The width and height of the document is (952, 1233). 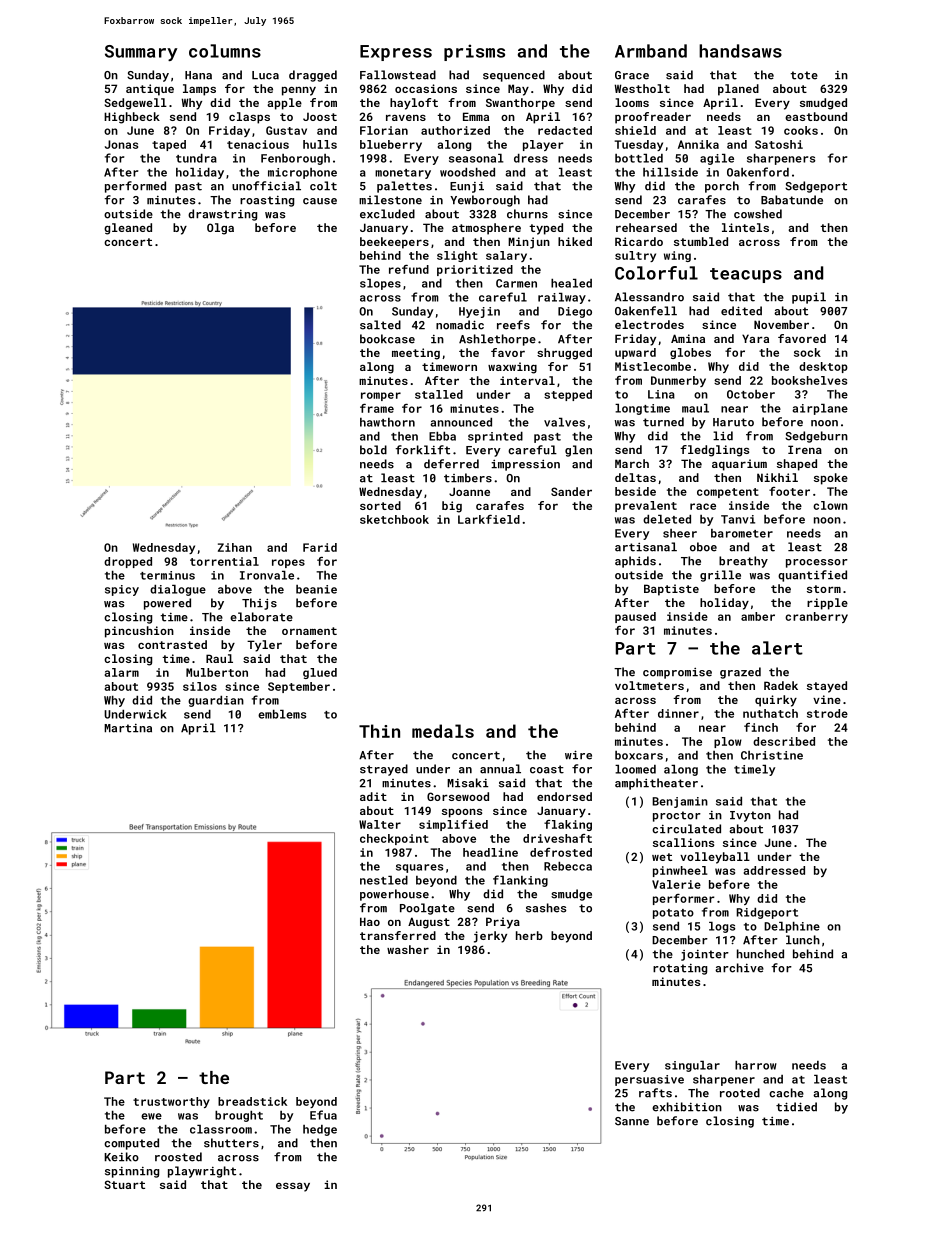 What do you see at coordinates (370, 921) in the document?
I see `Hao` at bounding box center [370, 921].
